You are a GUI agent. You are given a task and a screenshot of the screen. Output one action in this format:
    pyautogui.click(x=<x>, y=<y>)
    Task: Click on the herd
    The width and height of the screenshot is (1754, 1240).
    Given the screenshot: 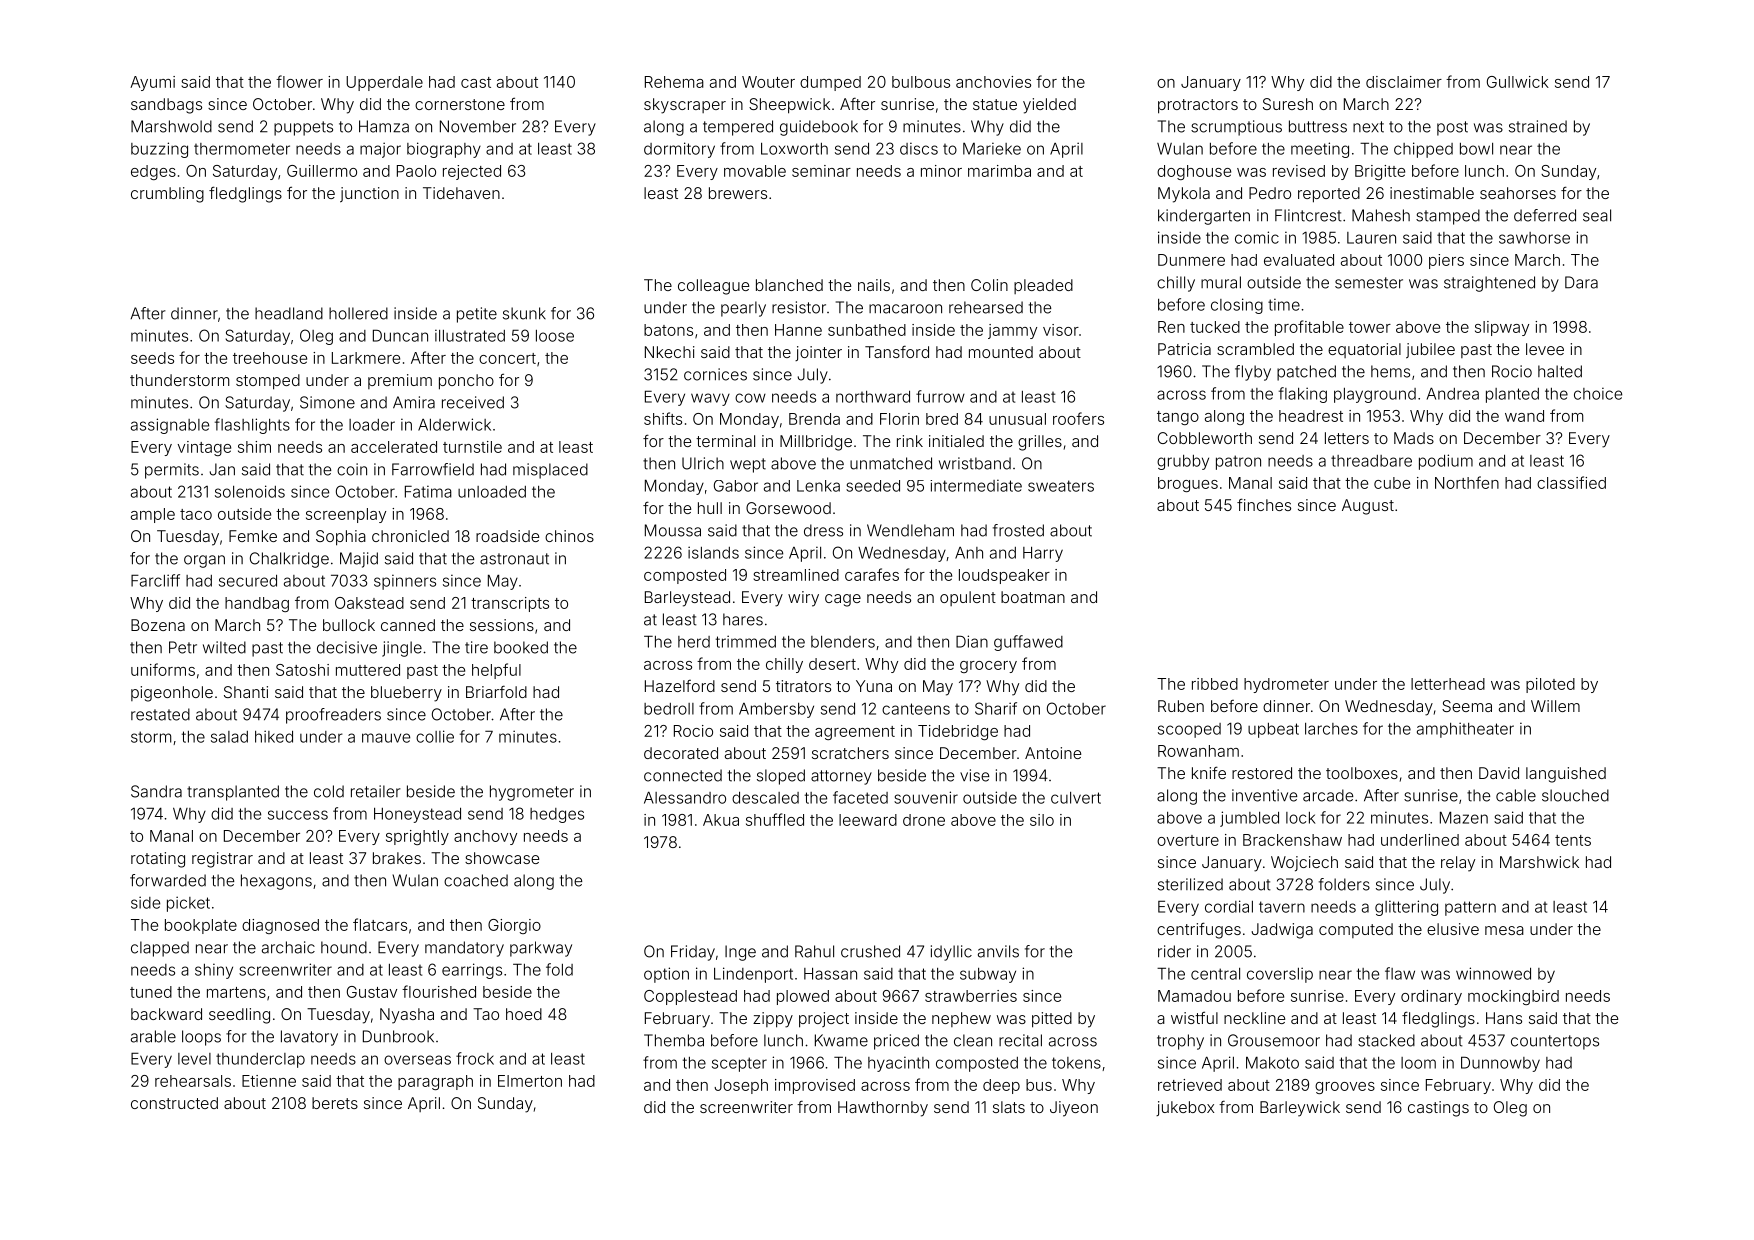 What is the action you would take?
    pyautogui.click(x=694, y=642)
